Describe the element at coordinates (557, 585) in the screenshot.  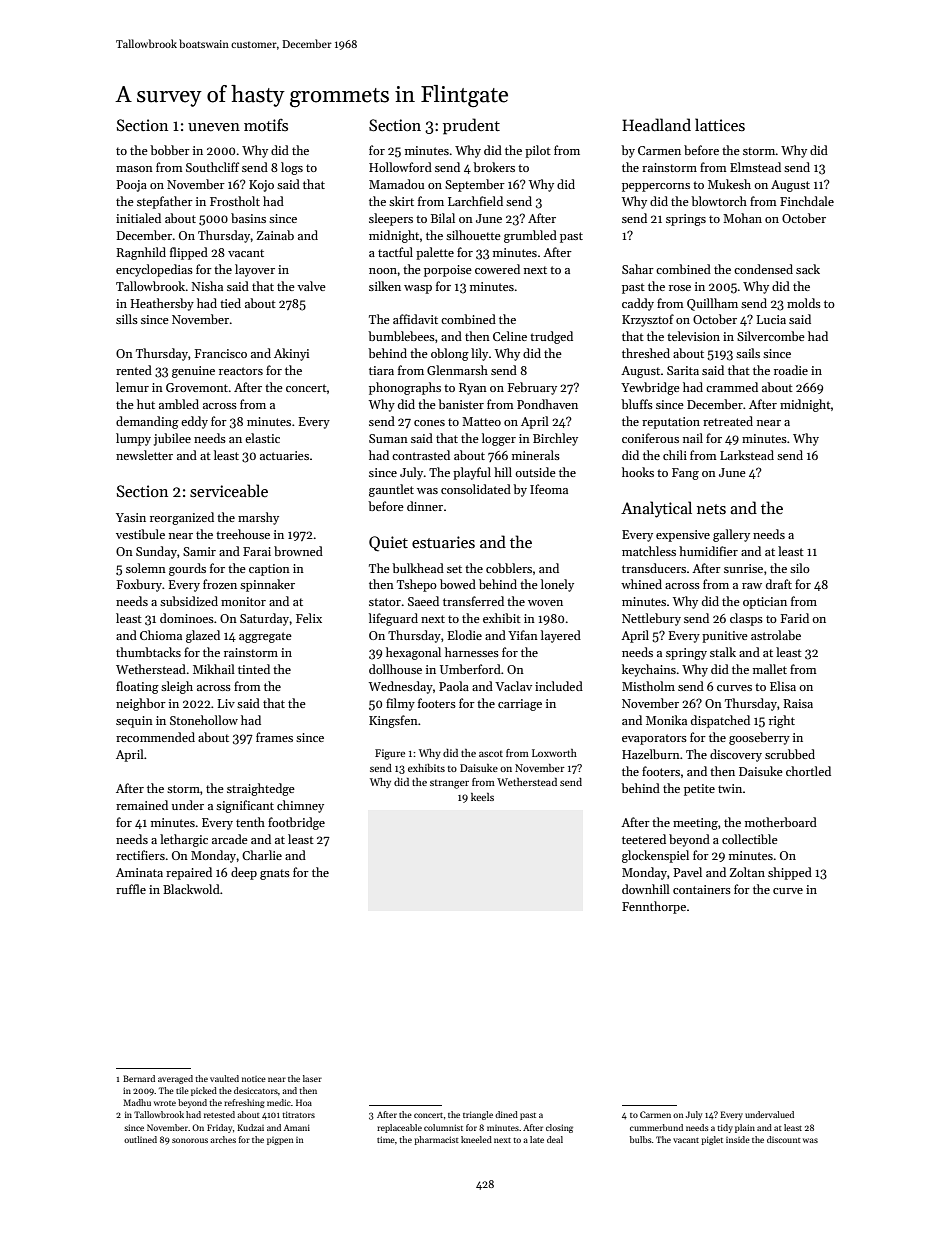
I see `lonely` at that location.
